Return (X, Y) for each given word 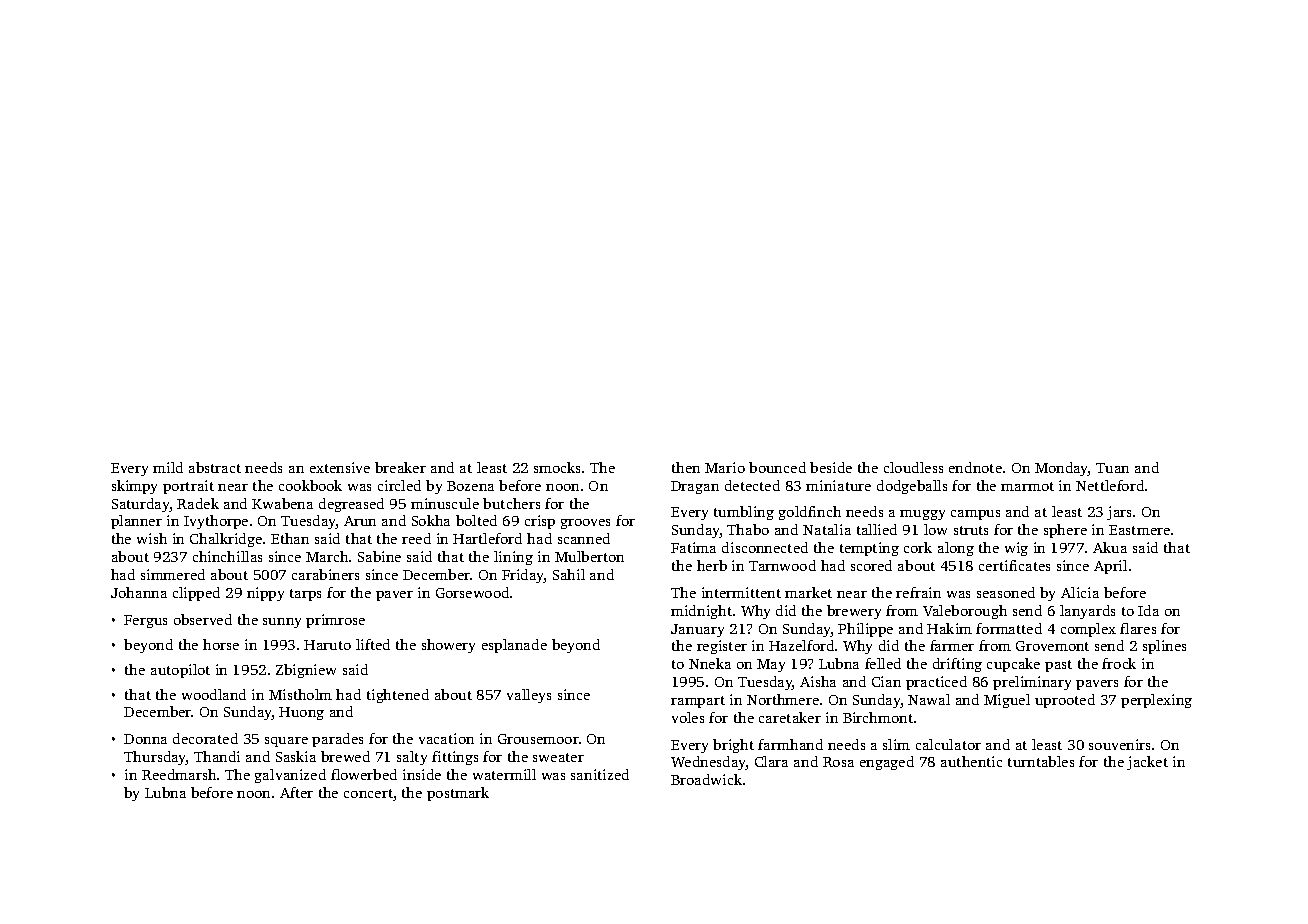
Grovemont (1052, 646)
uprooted (1065, 701)
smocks (557, 467)
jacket (1147, 763)
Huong (301, 713)
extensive (340, 467)
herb (712, 565)
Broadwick (706, 779)
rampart (698, 702)
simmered (173, 574)
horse (221, 644)
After (296, 792)
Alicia (1080, 592)
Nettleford (1110, 485)
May (771, 665)
